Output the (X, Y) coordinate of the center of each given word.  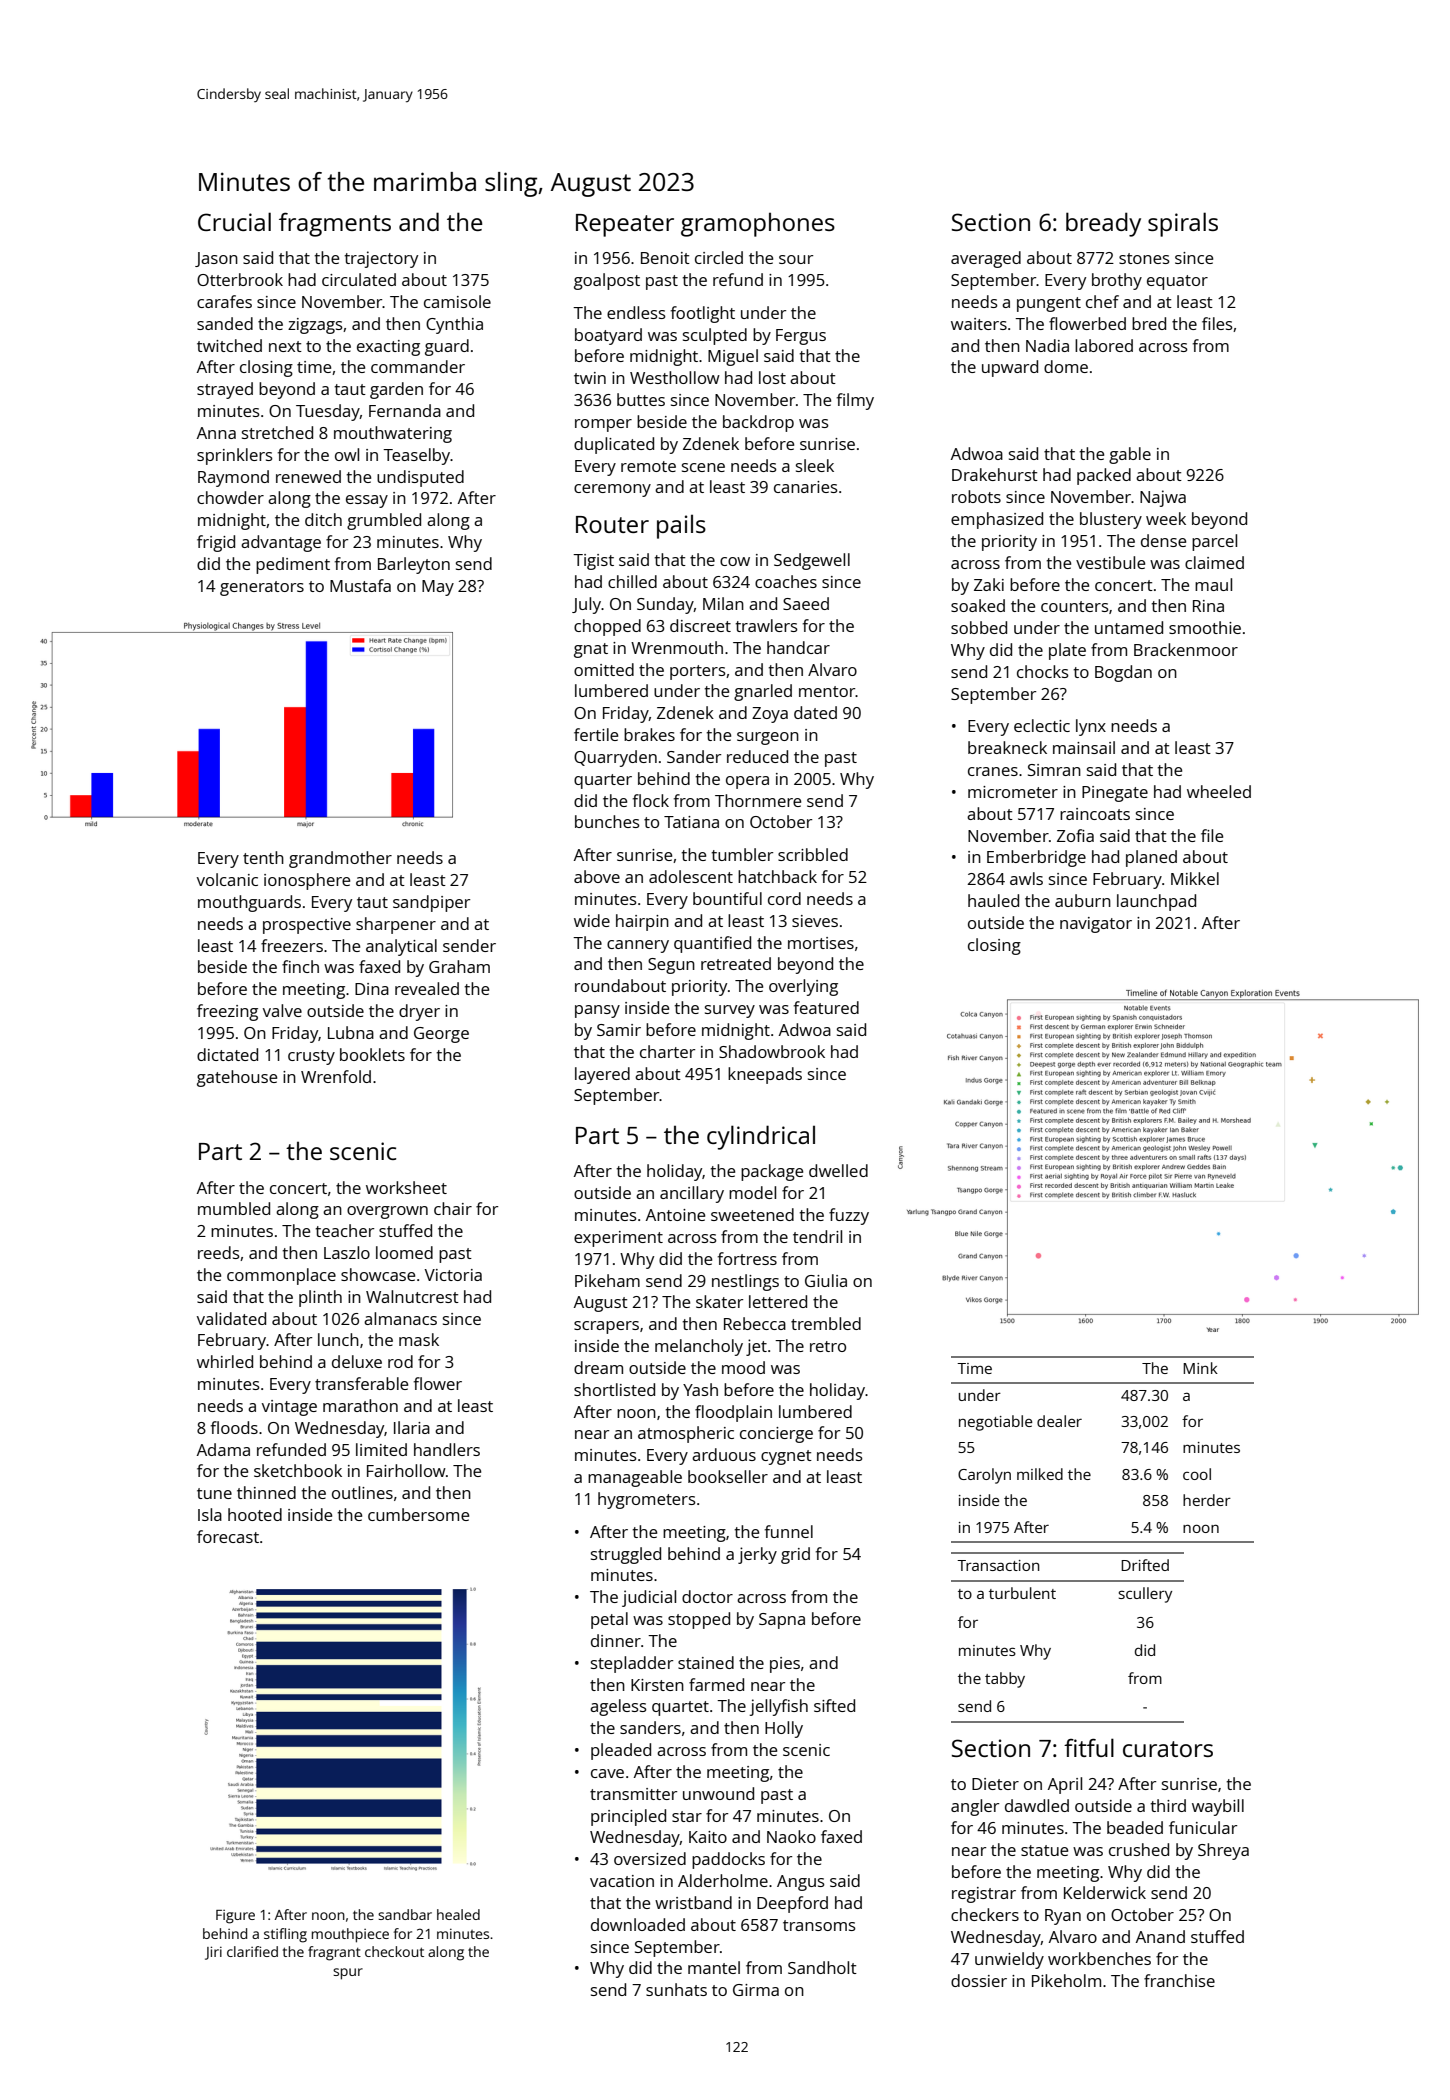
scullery (1145, 1595)
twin (590, 378)
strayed (225, 390)
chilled (632, 581)
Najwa (1163, 498)
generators (262, 588)
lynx (1091, 727)
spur (348, 1974)
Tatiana (691, 822)
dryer (419, 1012)
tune (214, 1493)
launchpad (1156, 902)
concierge (776, 1435)
